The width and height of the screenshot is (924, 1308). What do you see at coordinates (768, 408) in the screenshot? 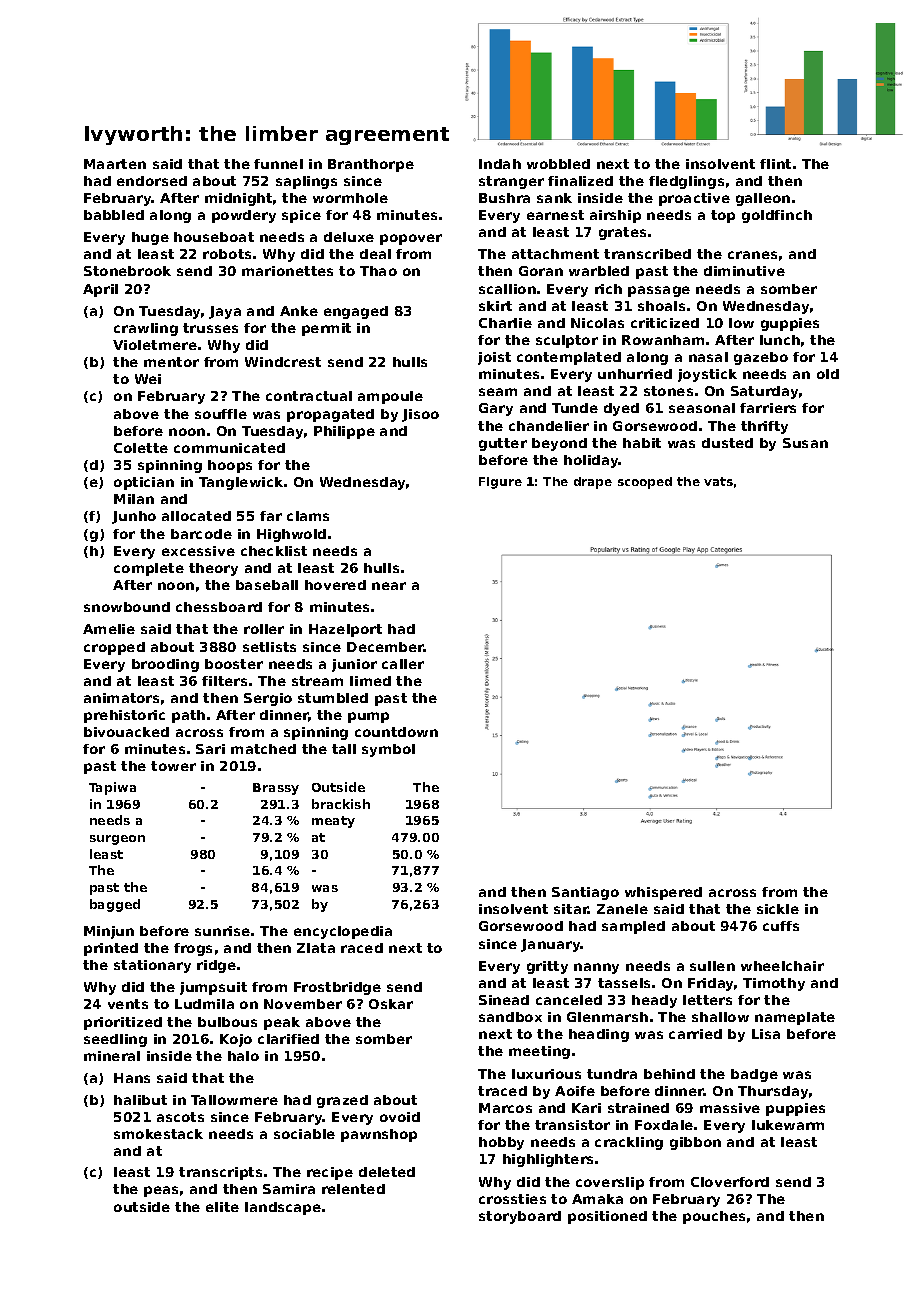
I see `farriers` at bounding box center [768, 408].
